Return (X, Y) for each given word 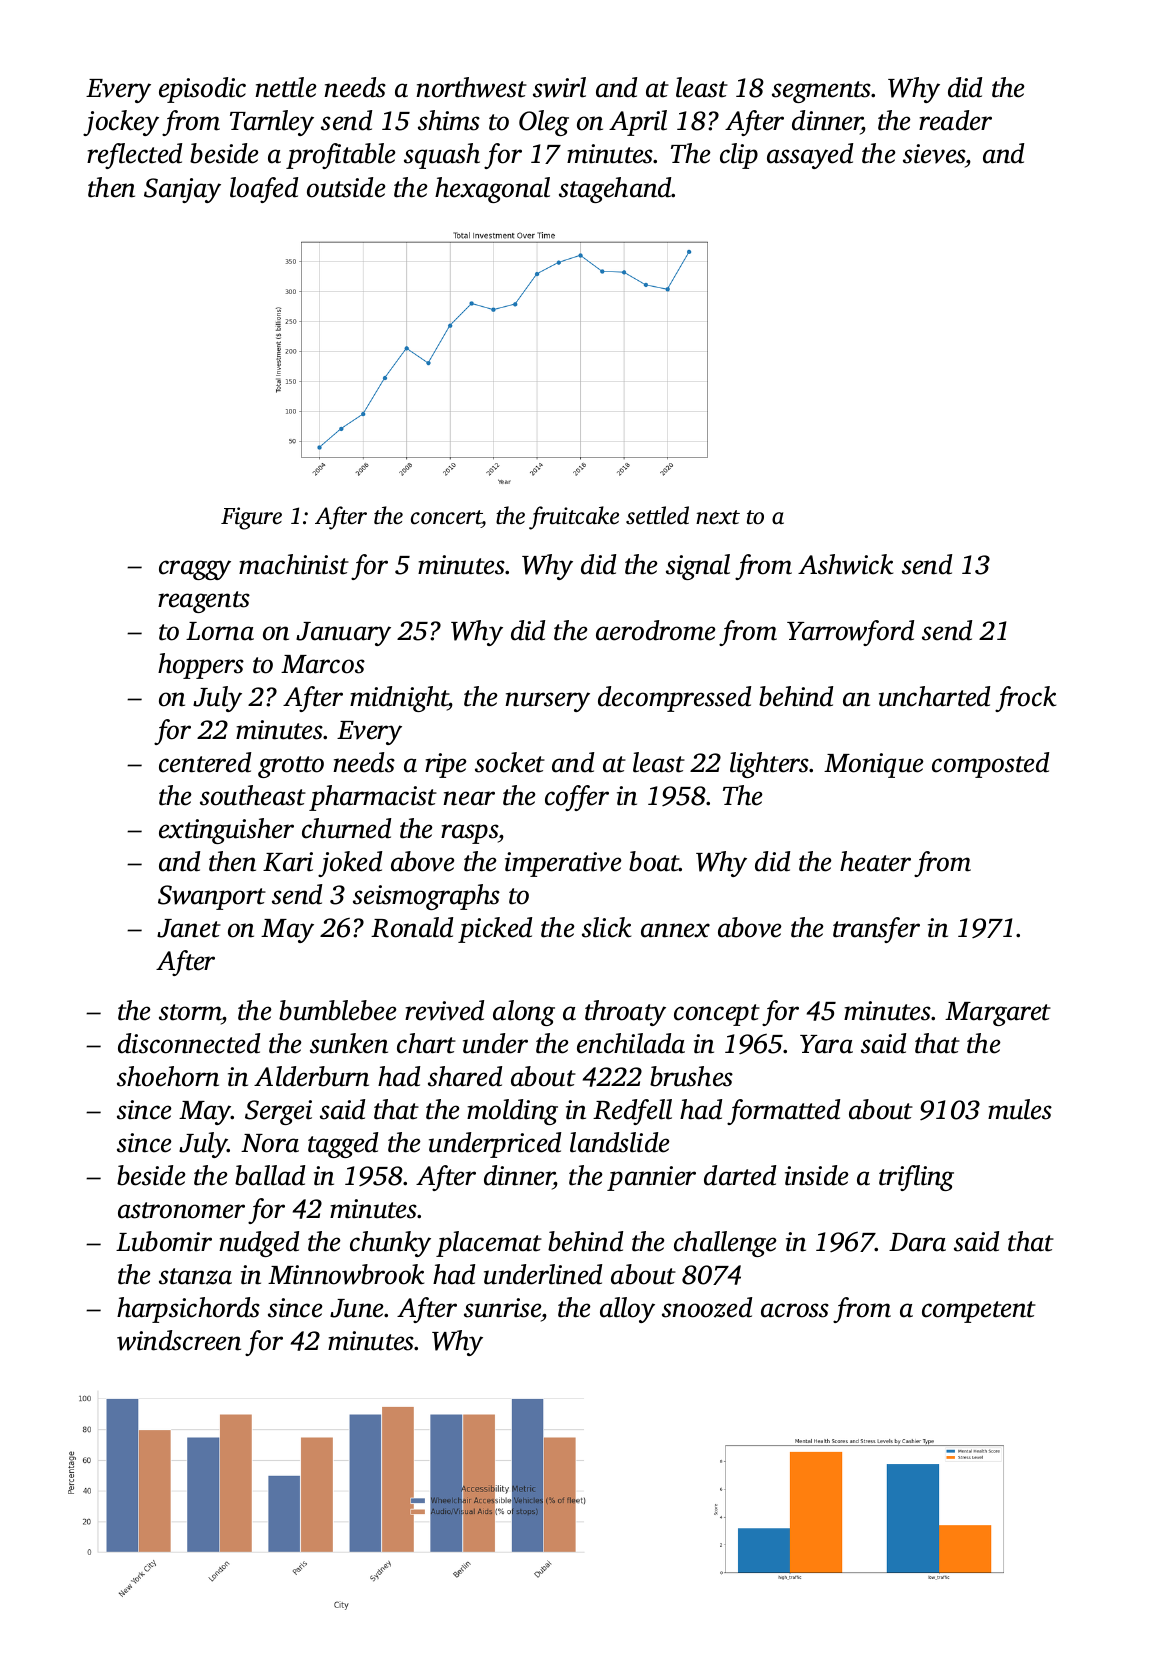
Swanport (212, 897)
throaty (625, 1013)
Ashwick (845, 564)
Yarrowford (850, 633)
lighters (770, 765)
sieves (934, 155)
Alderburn (311, 1076)
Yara (826, 1044)
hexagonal (492, 190)
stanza (195, 1276)
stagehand (615, 190)
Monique (874, 765)
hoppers (201, 666)
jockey (121, 123)
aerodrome (656, 630)
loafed (264, 190)
